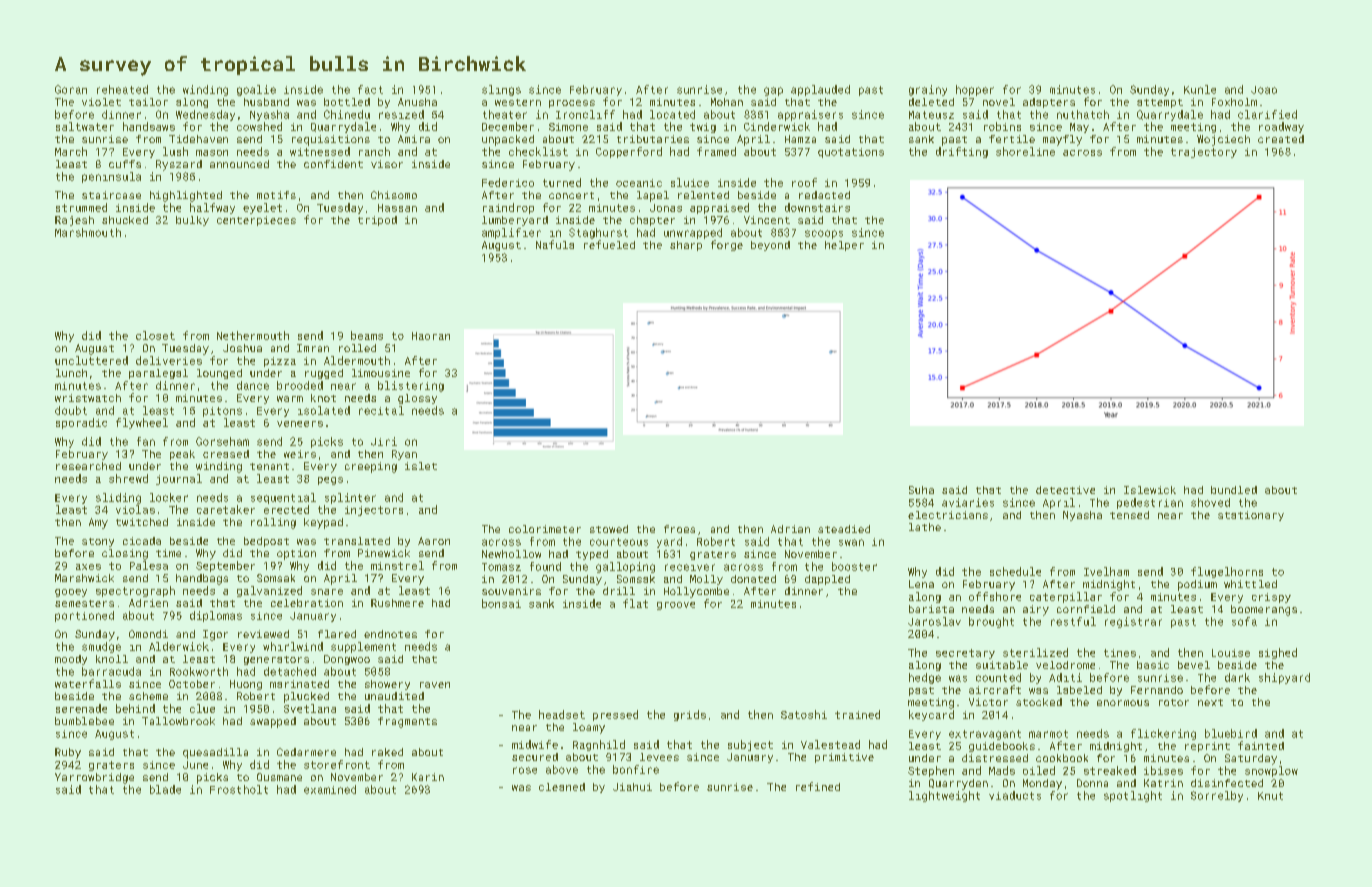  Describe the element at coordinates (256, 90) in the image. I see `goalie` at that location.
